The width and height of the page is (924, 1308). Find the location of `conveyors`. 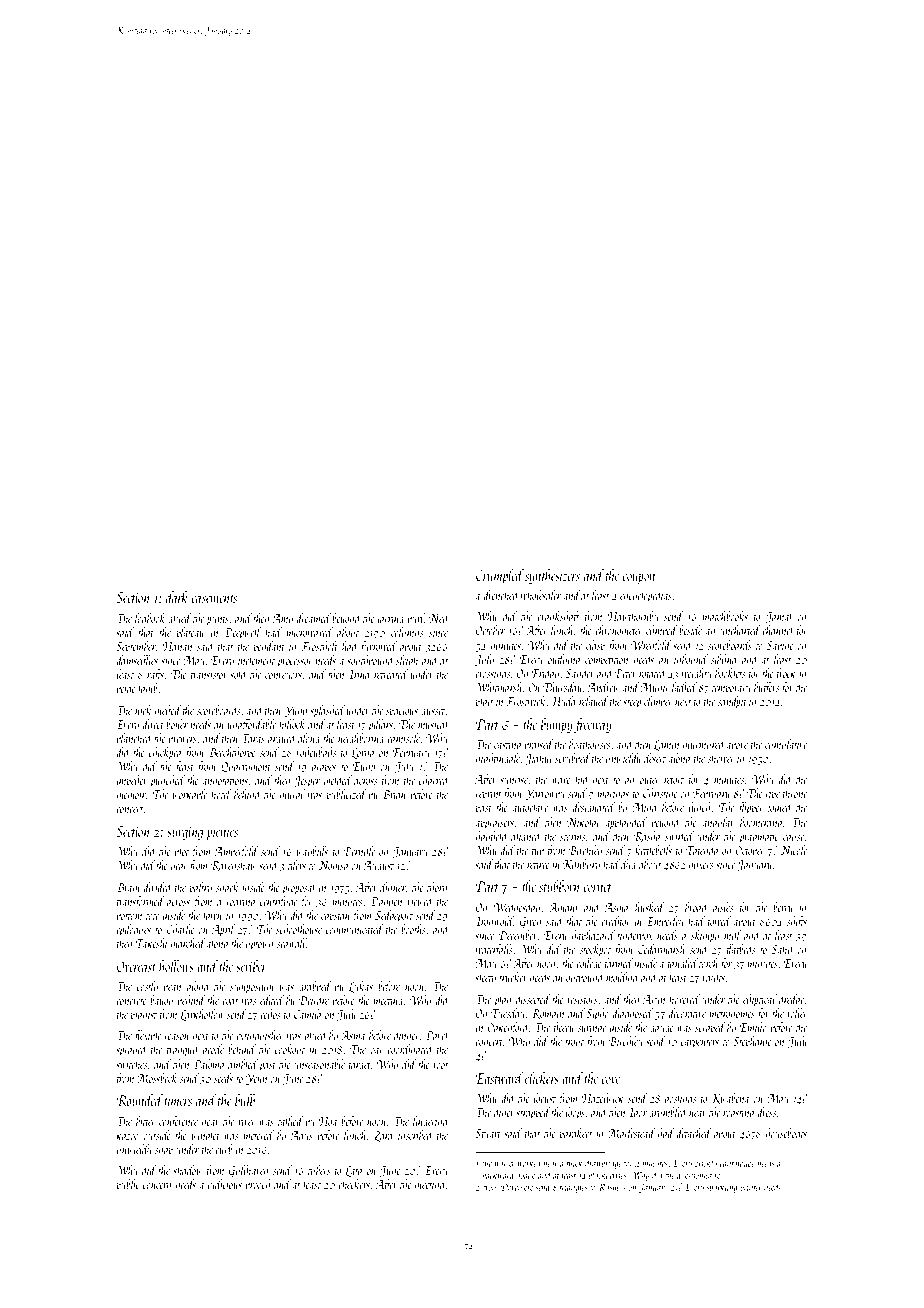

conveyors is located at coordinates (283, 677).
